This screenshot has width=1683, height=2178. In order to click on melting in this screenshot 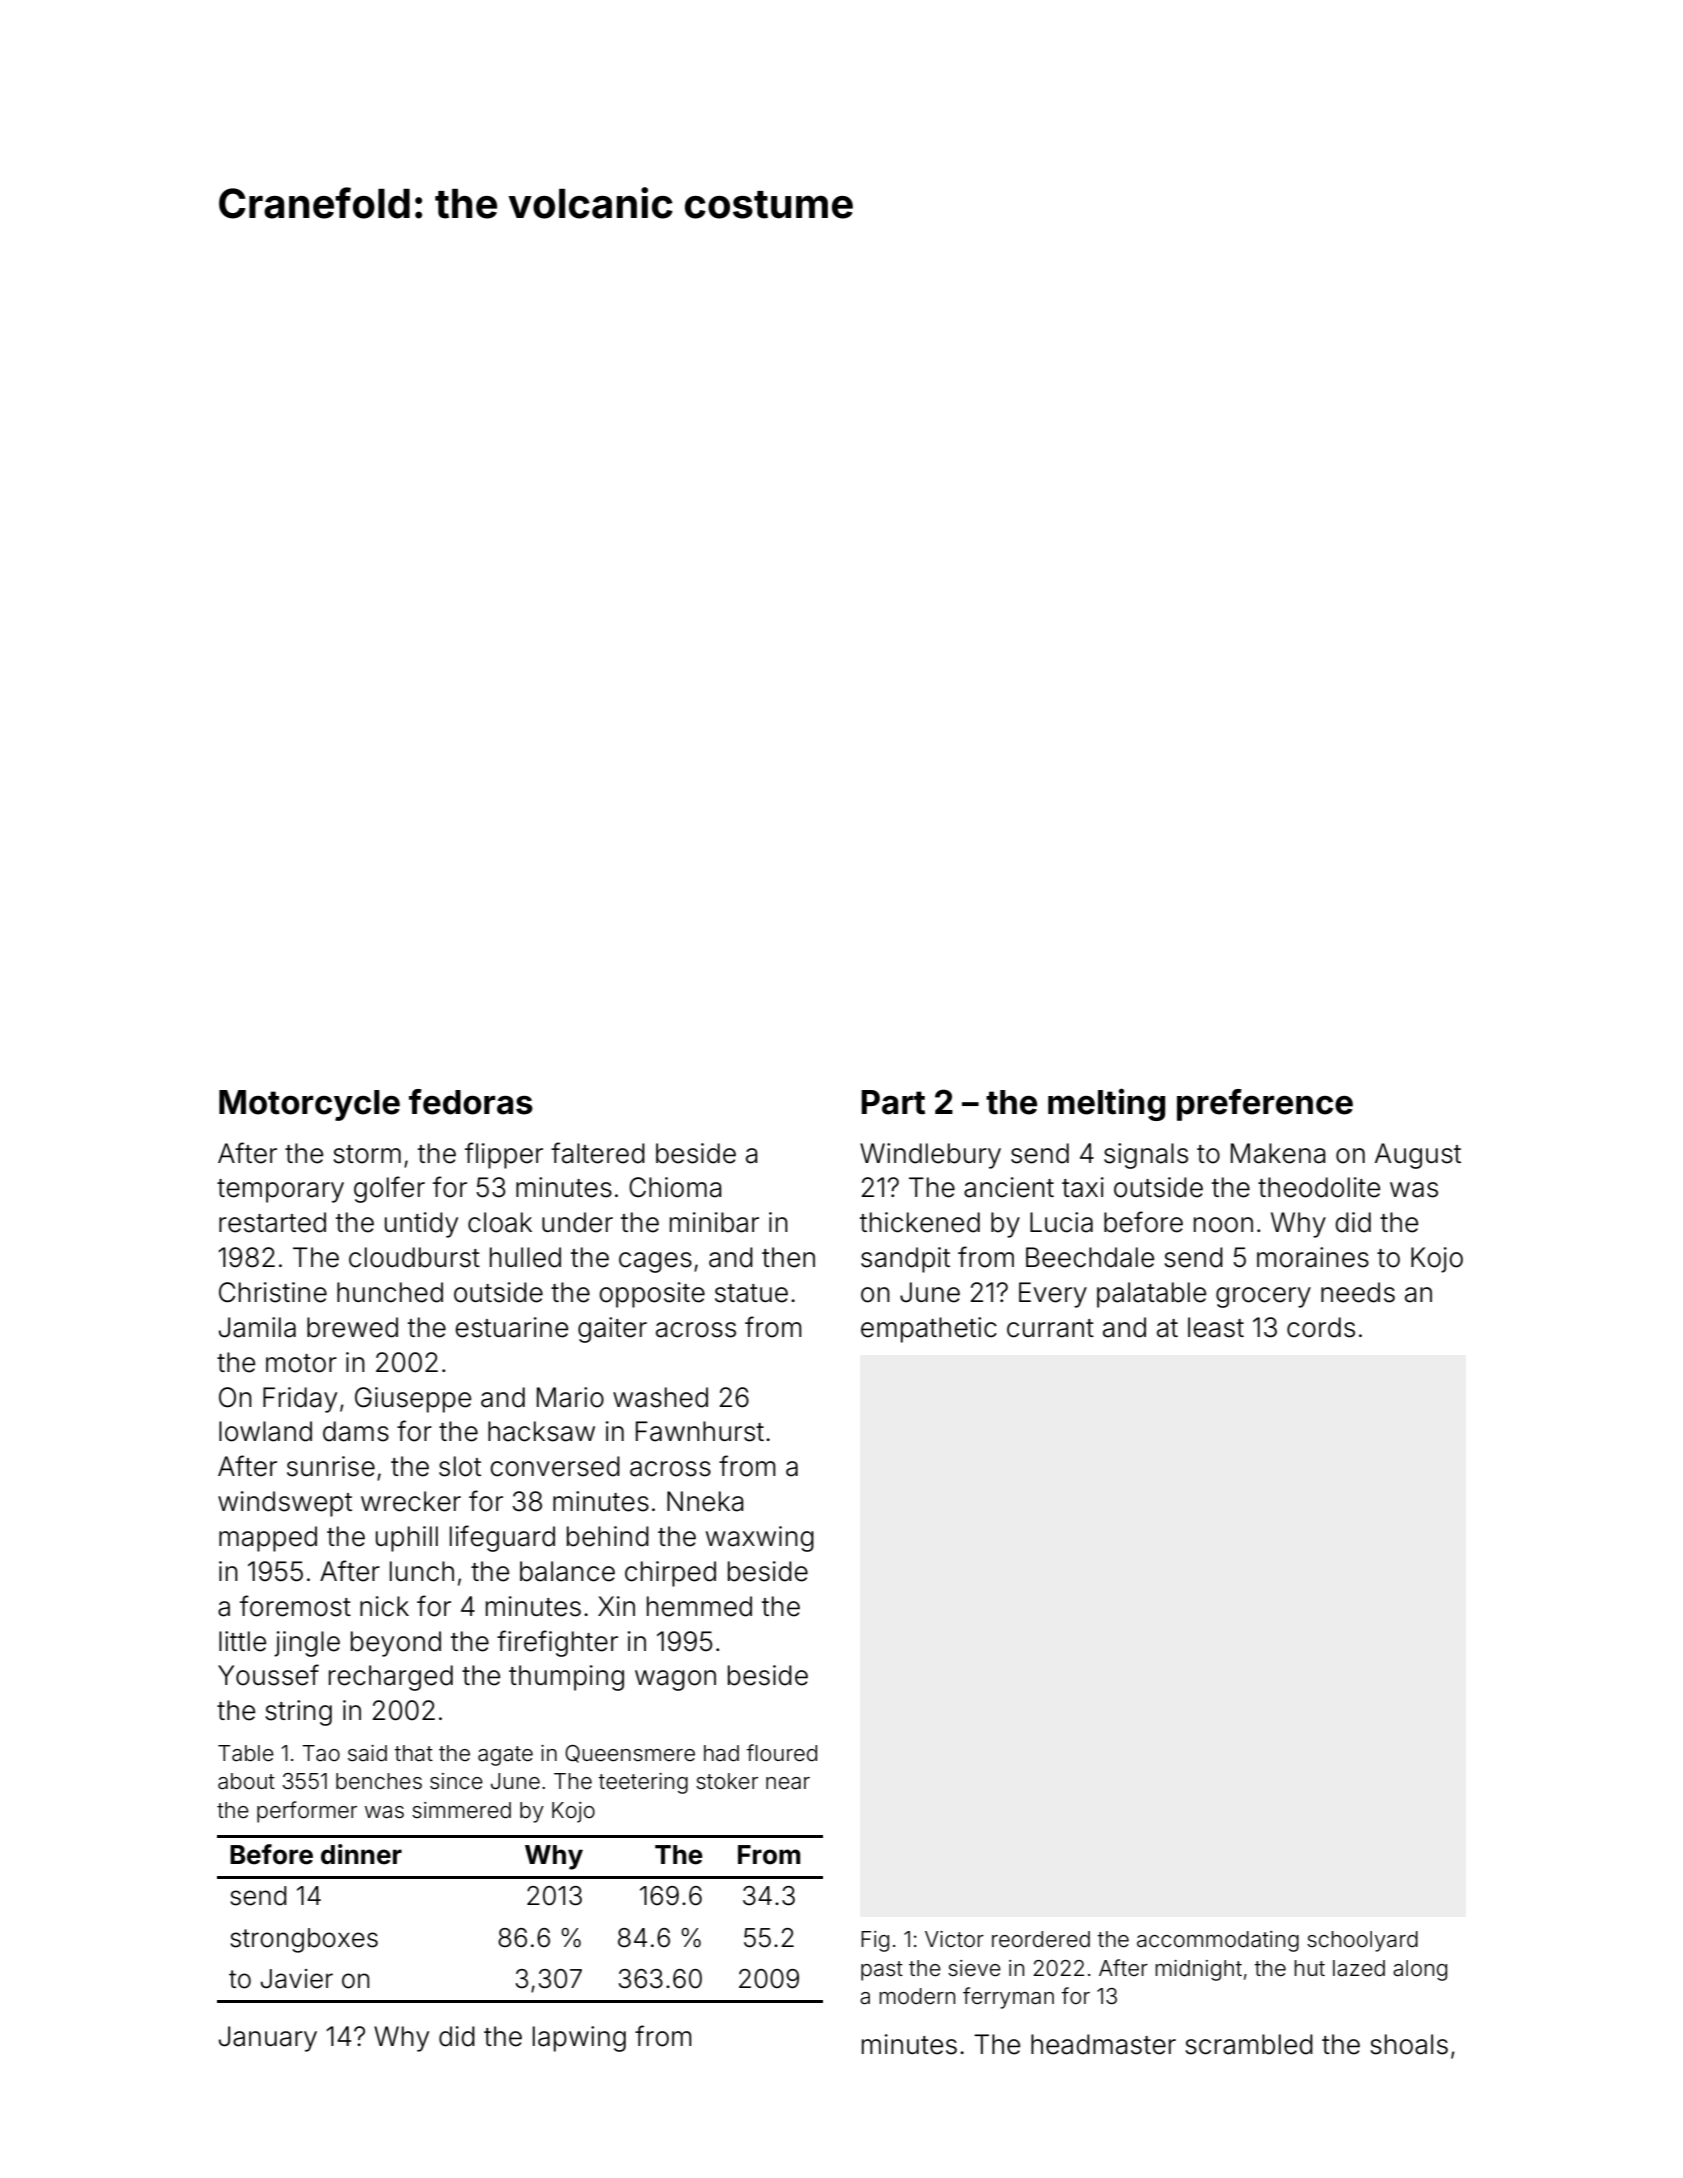, I will do `click(1106, 1104)`.
